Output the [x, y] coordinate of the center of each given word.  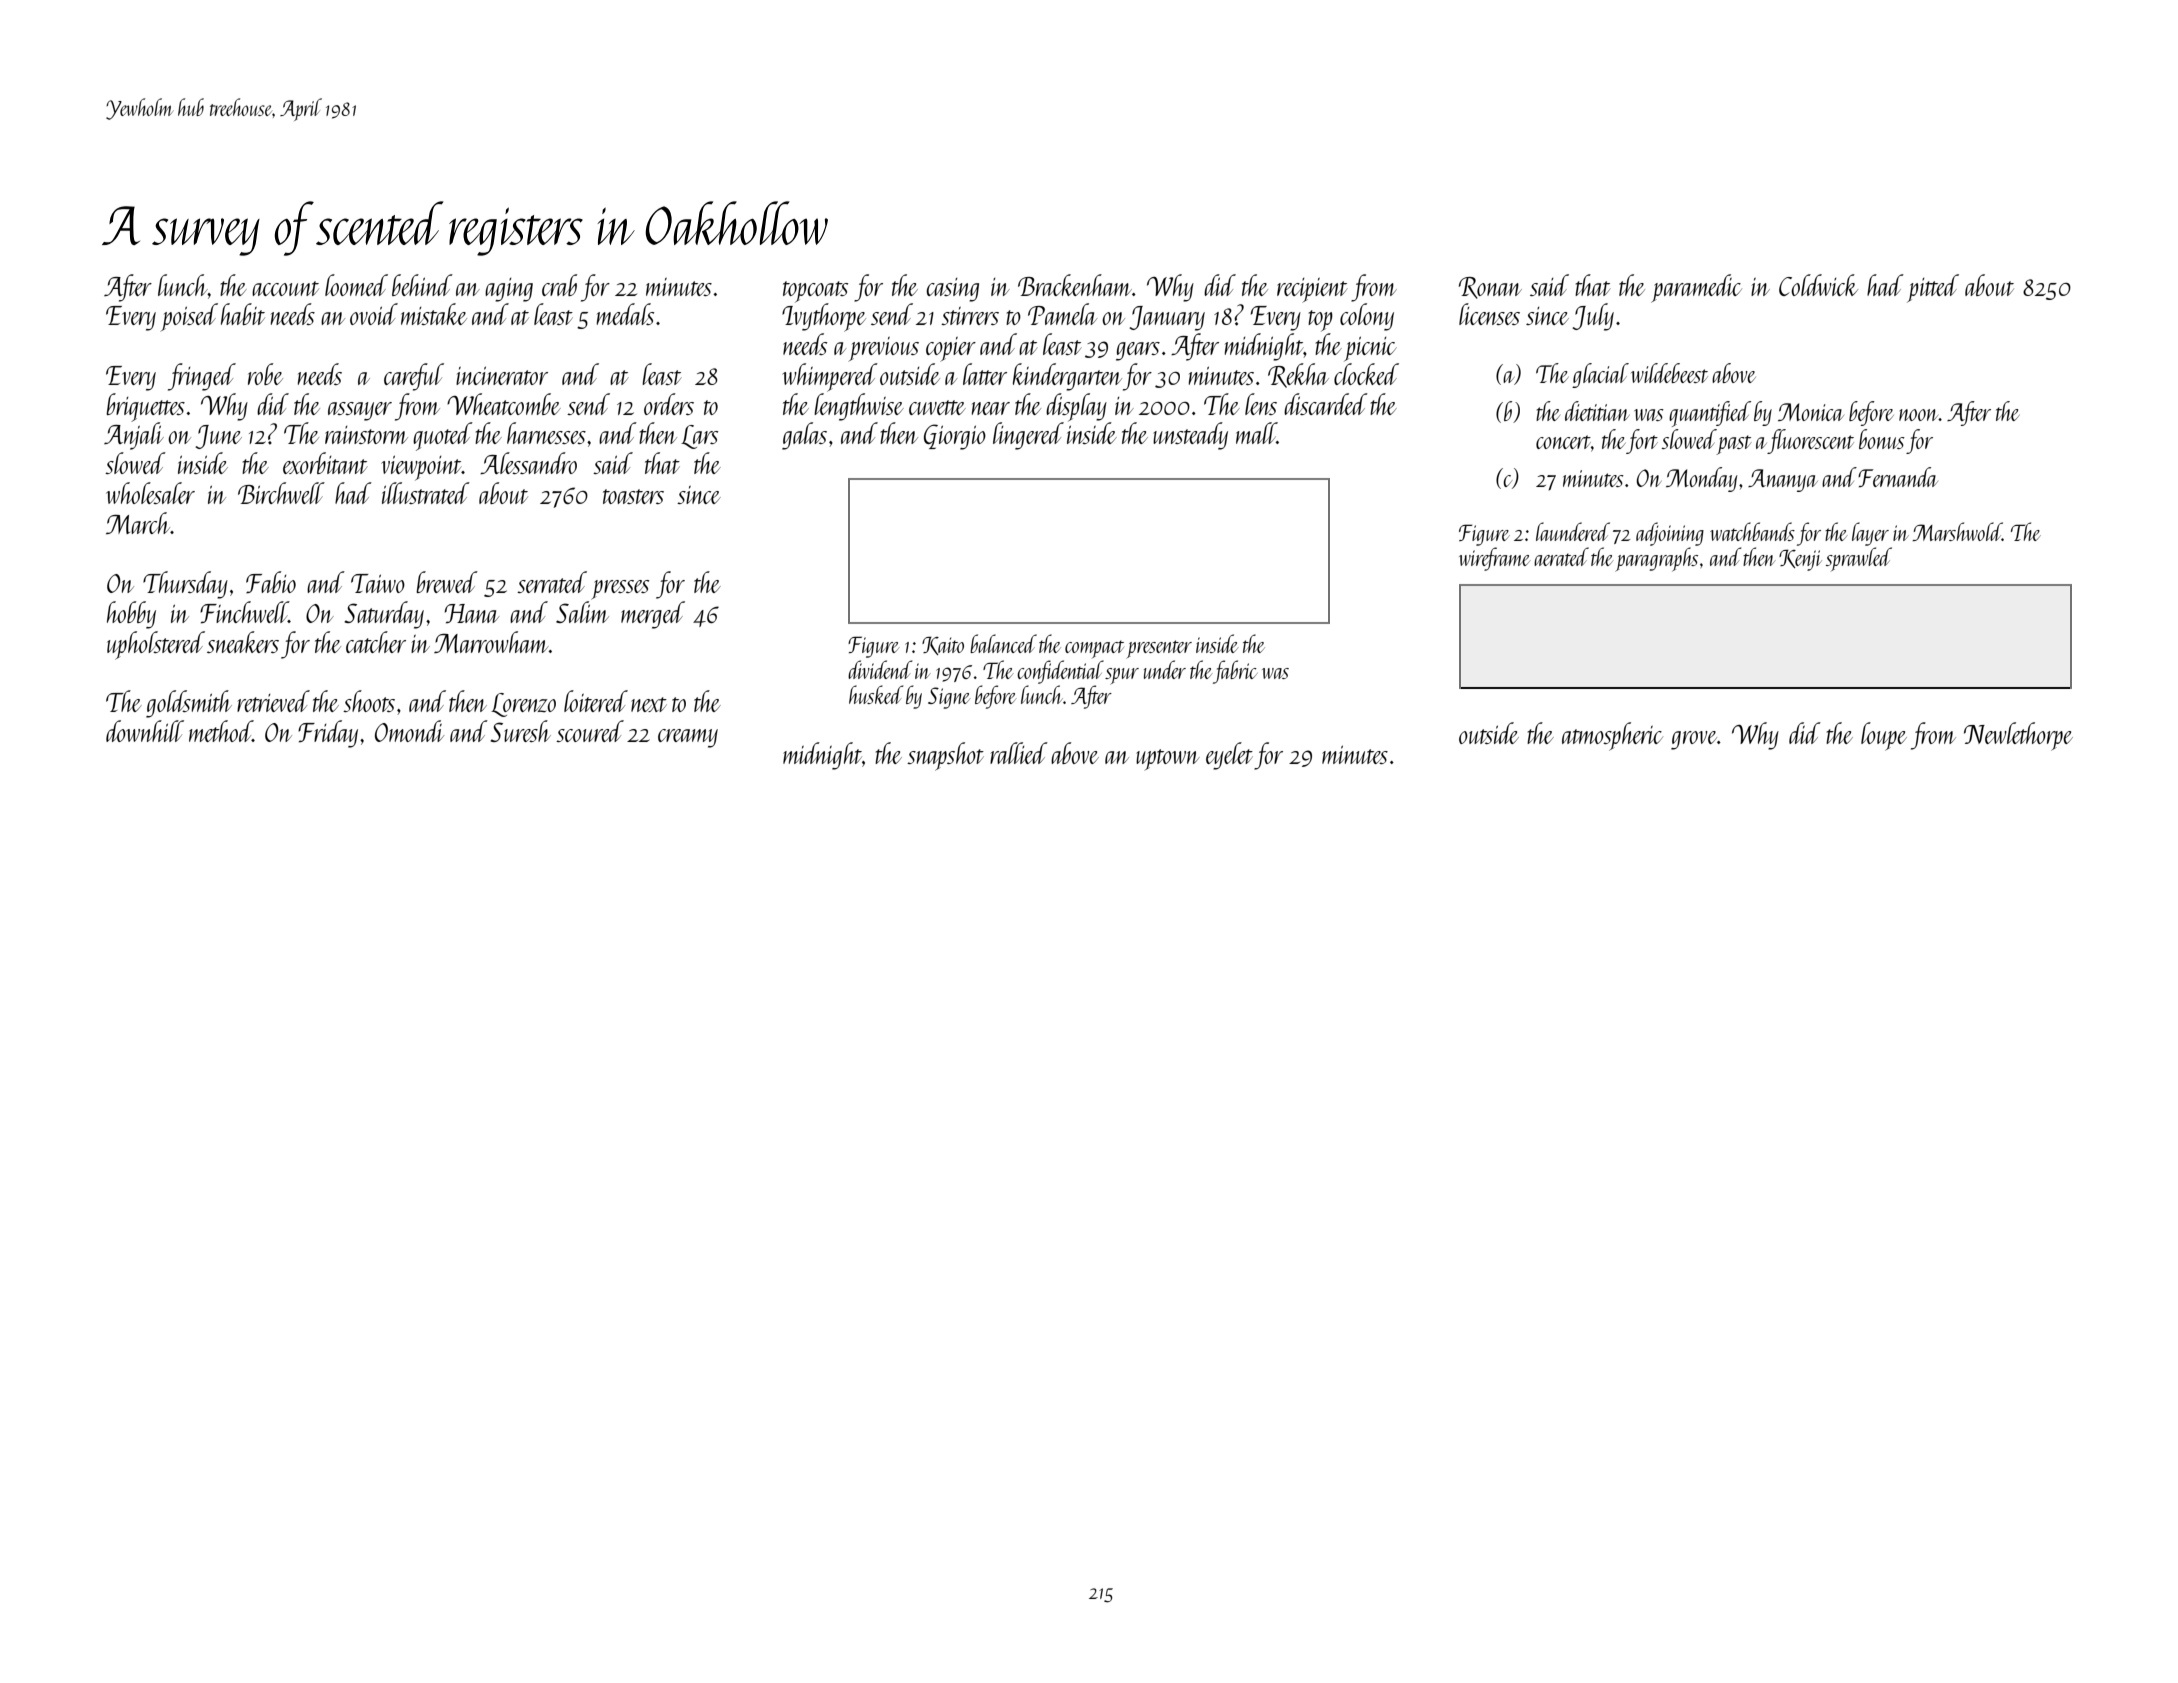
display [1076, 407]
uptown [1168, 760]
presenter [1159, 649]
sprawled [1859, 559]
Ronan [1490, 288]
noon [1919, 415]
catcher [376, 642]
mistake [434, 314]
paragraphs [1656, 559]
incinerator [502, 375]
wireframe [1494, 559]
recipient [1312, 290]
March [138, 523]
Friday [328, 734]
